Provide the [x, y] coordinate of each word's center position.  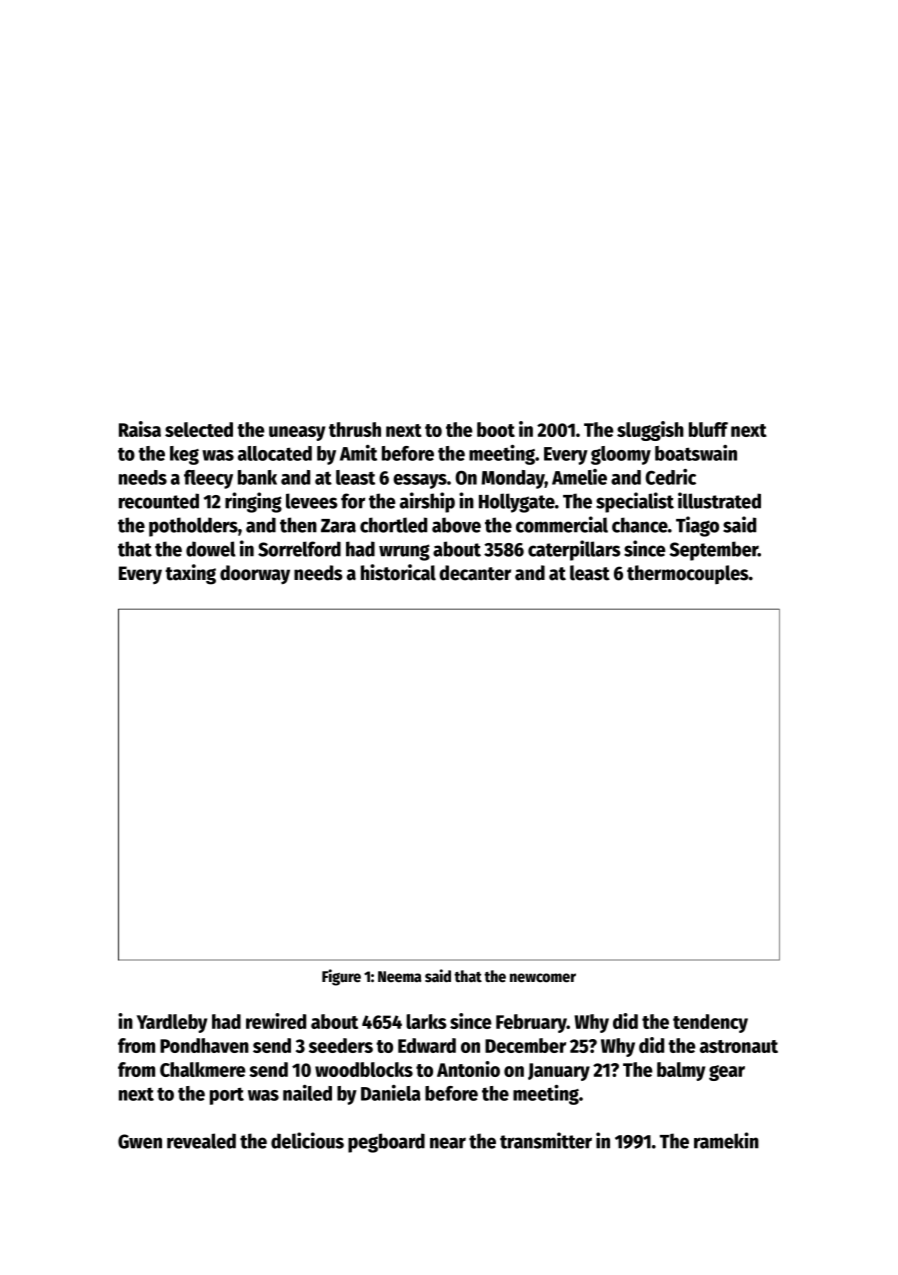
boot [496, 429]
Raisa [140, 429]
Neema [400, 977]
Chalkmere [203, 1069]
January [559, 1072]
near [448, 1143]
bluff [708, 429]
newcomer [543, 978]
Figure [341, 977]
